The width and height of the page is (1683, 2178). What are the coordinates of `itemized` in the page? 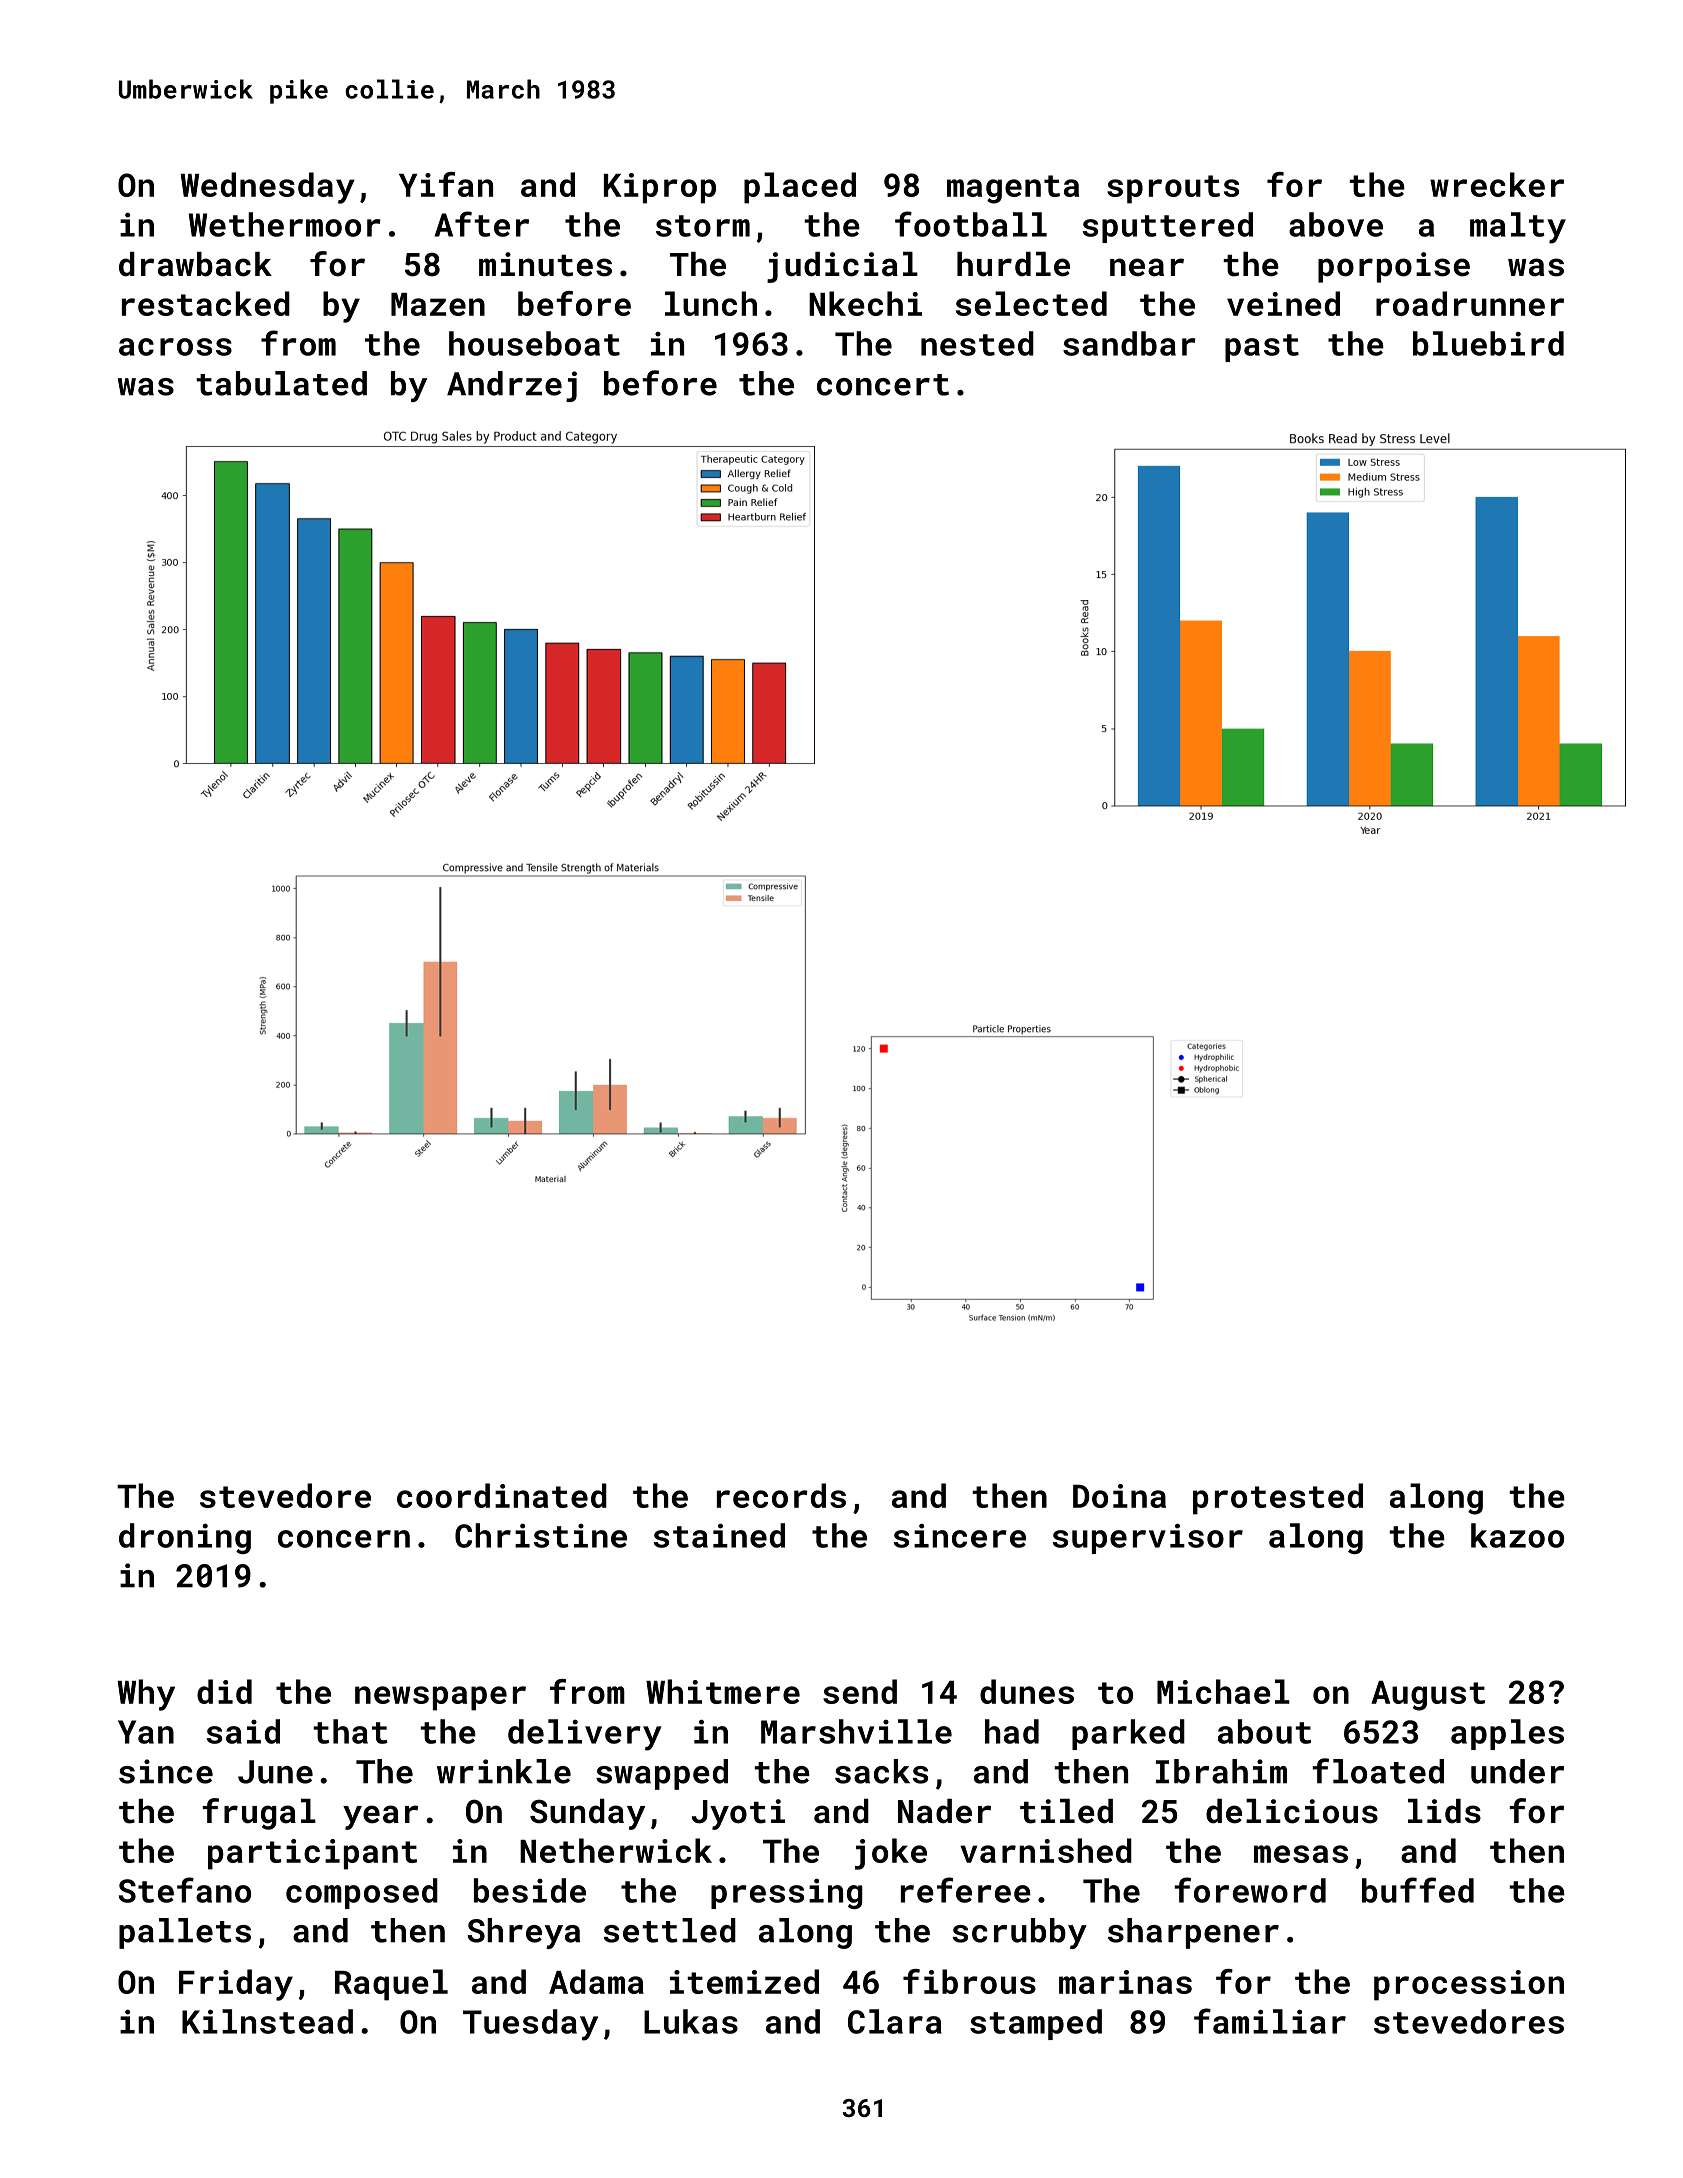 It's located at (744, 1981).
